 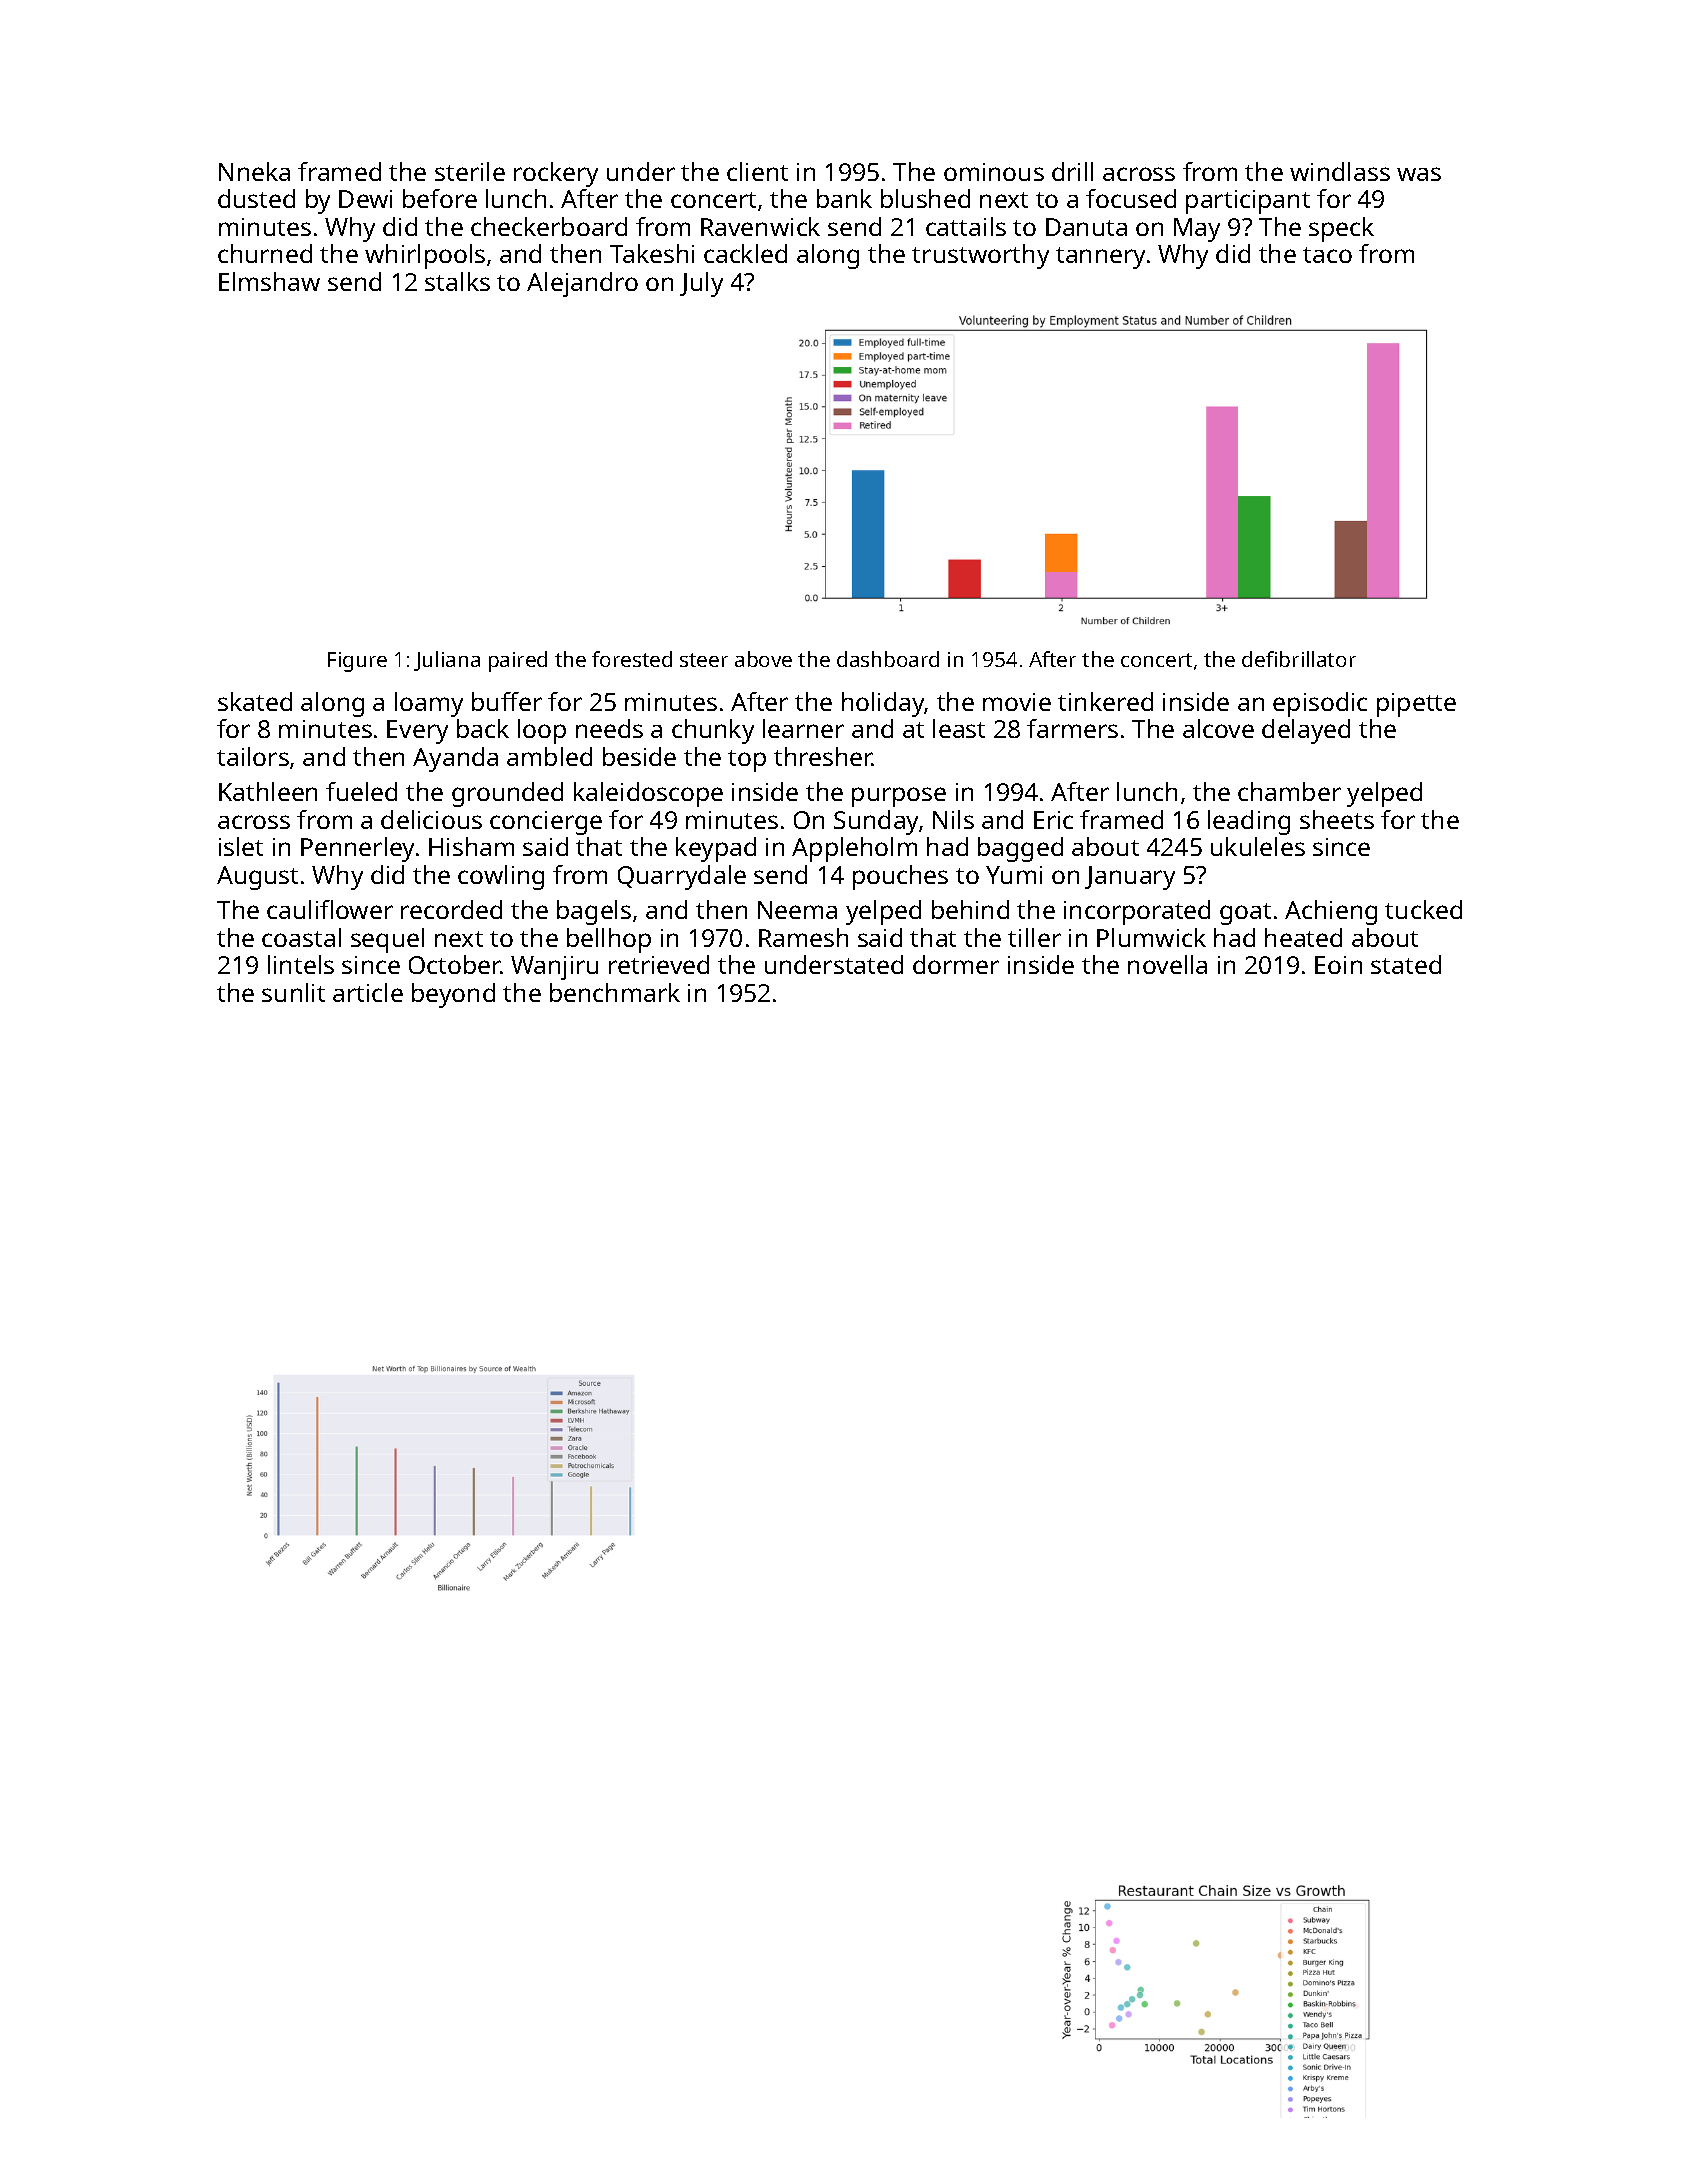 I want to click on cauliflower, so click(x=330, y=909).
